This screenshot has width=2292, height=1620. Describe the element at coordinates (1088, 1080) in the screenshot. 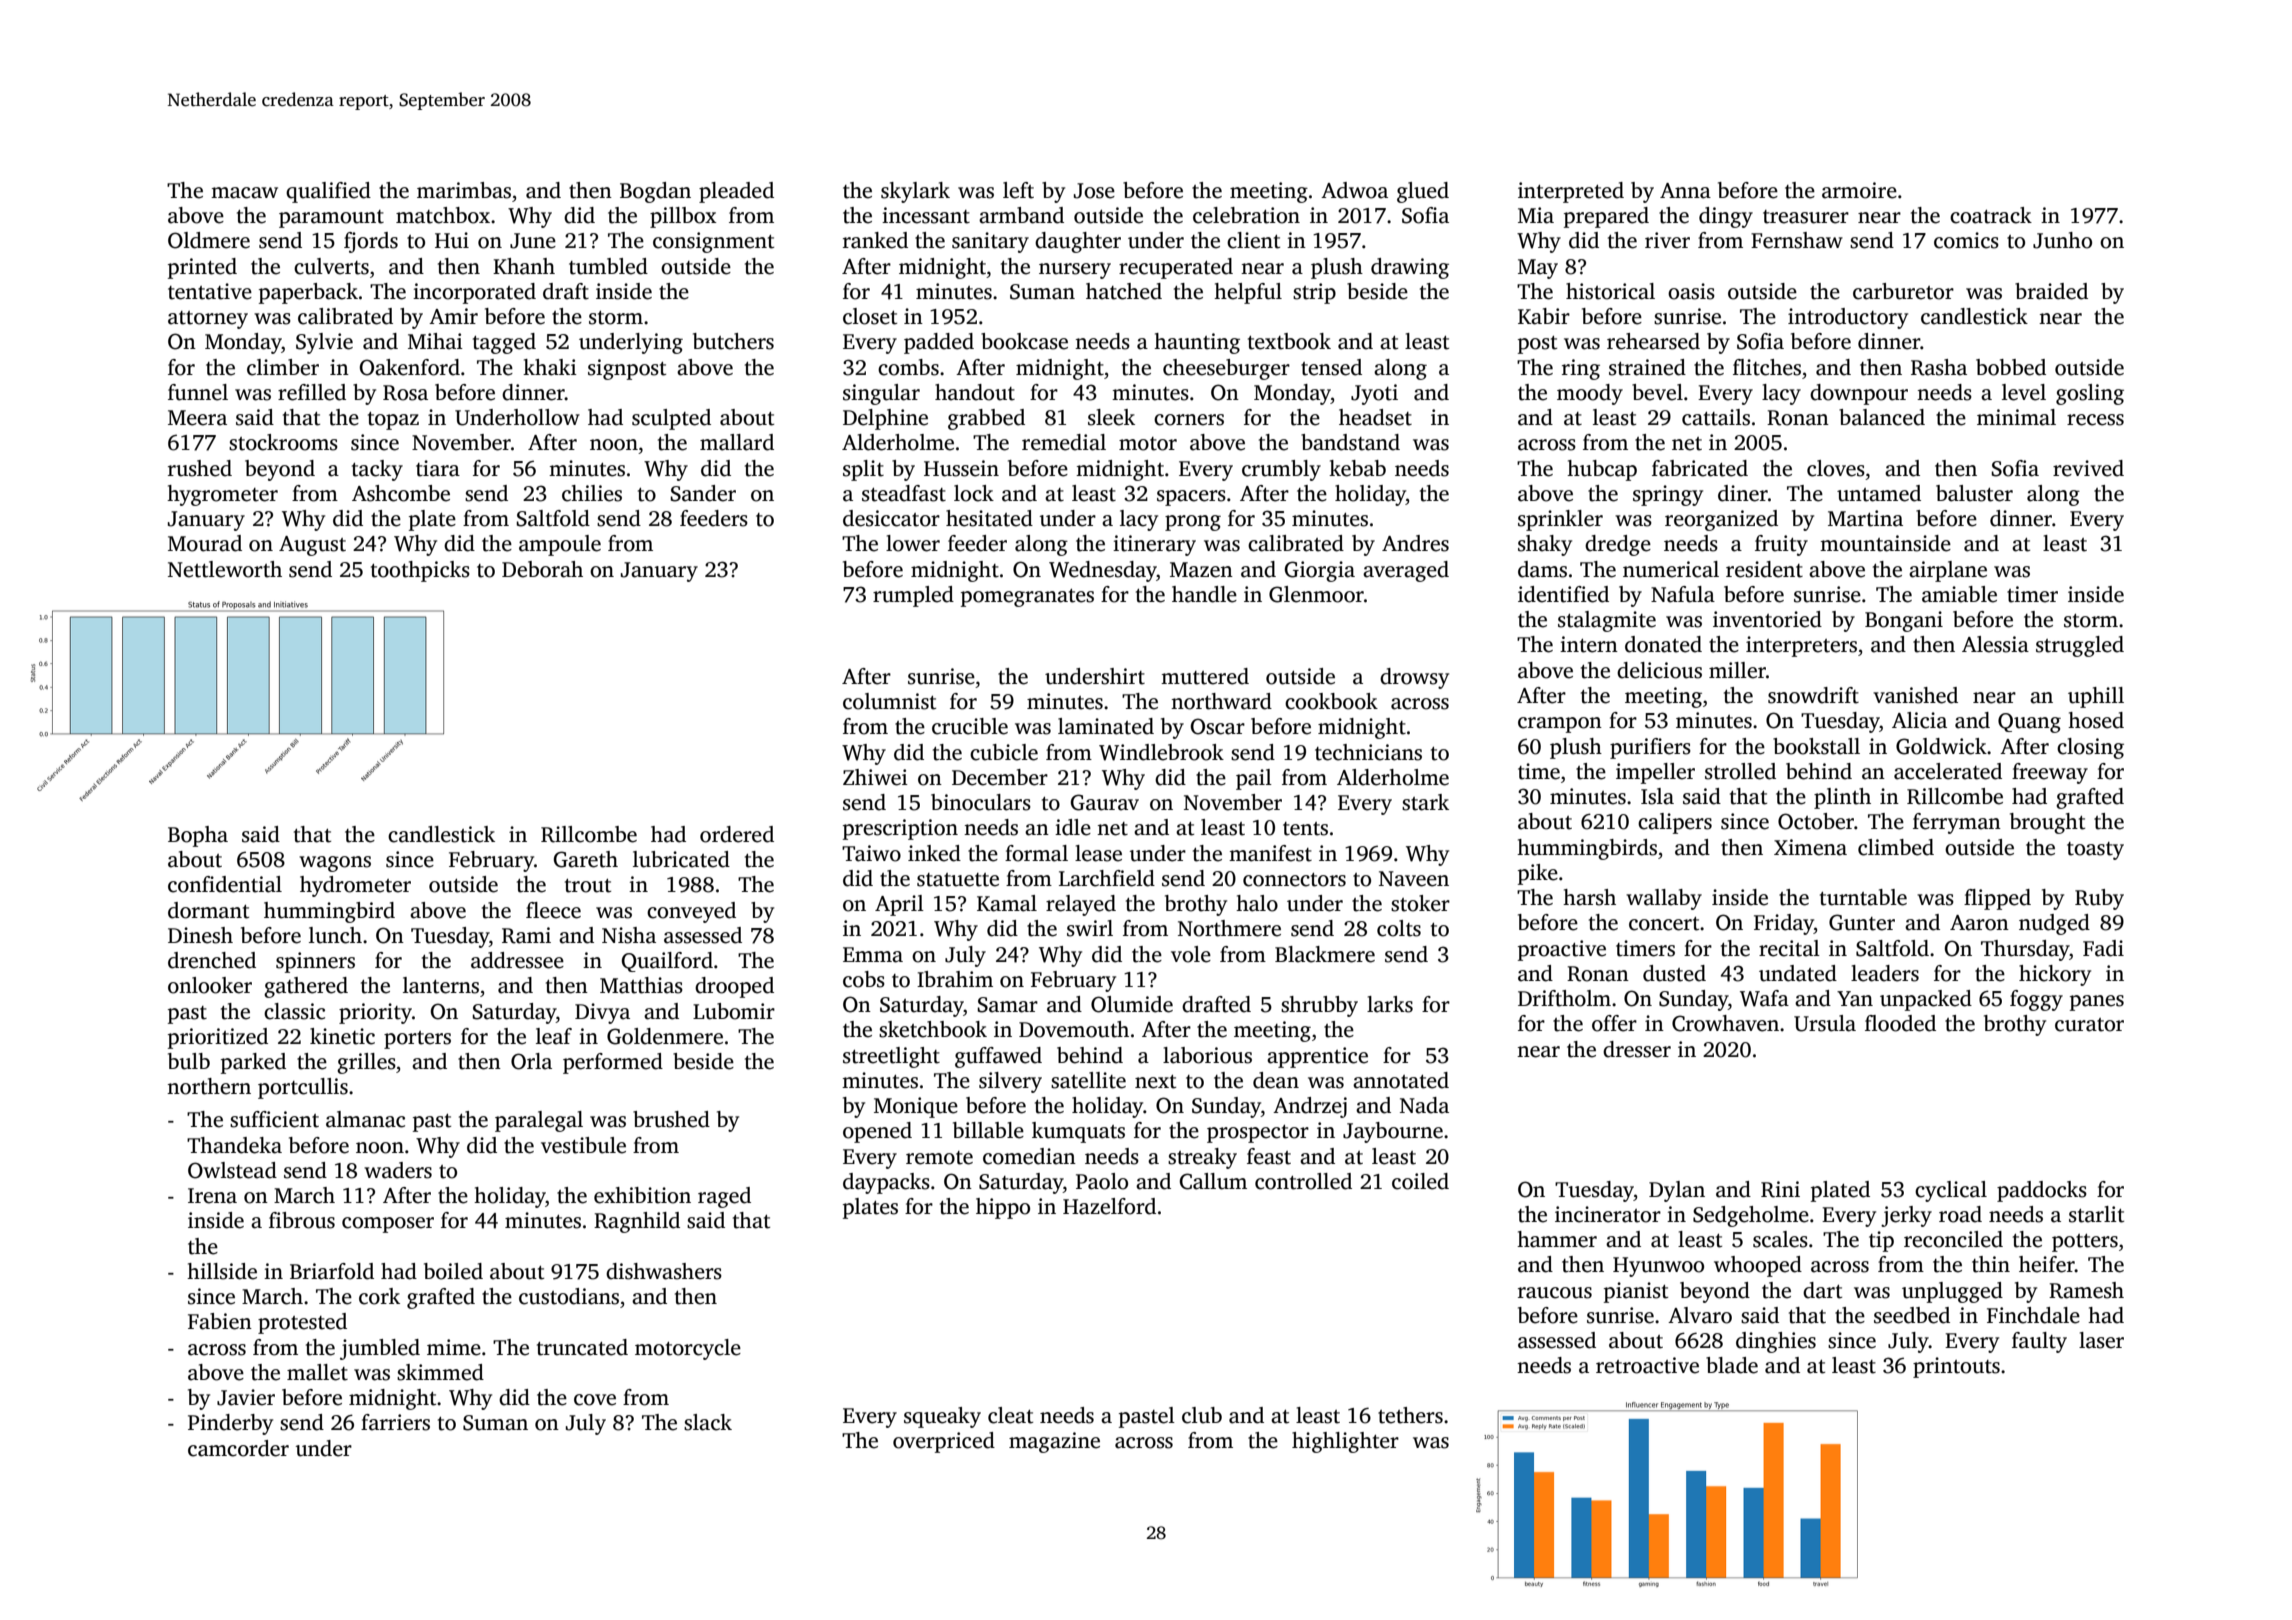

I see `satellite` at that location.
